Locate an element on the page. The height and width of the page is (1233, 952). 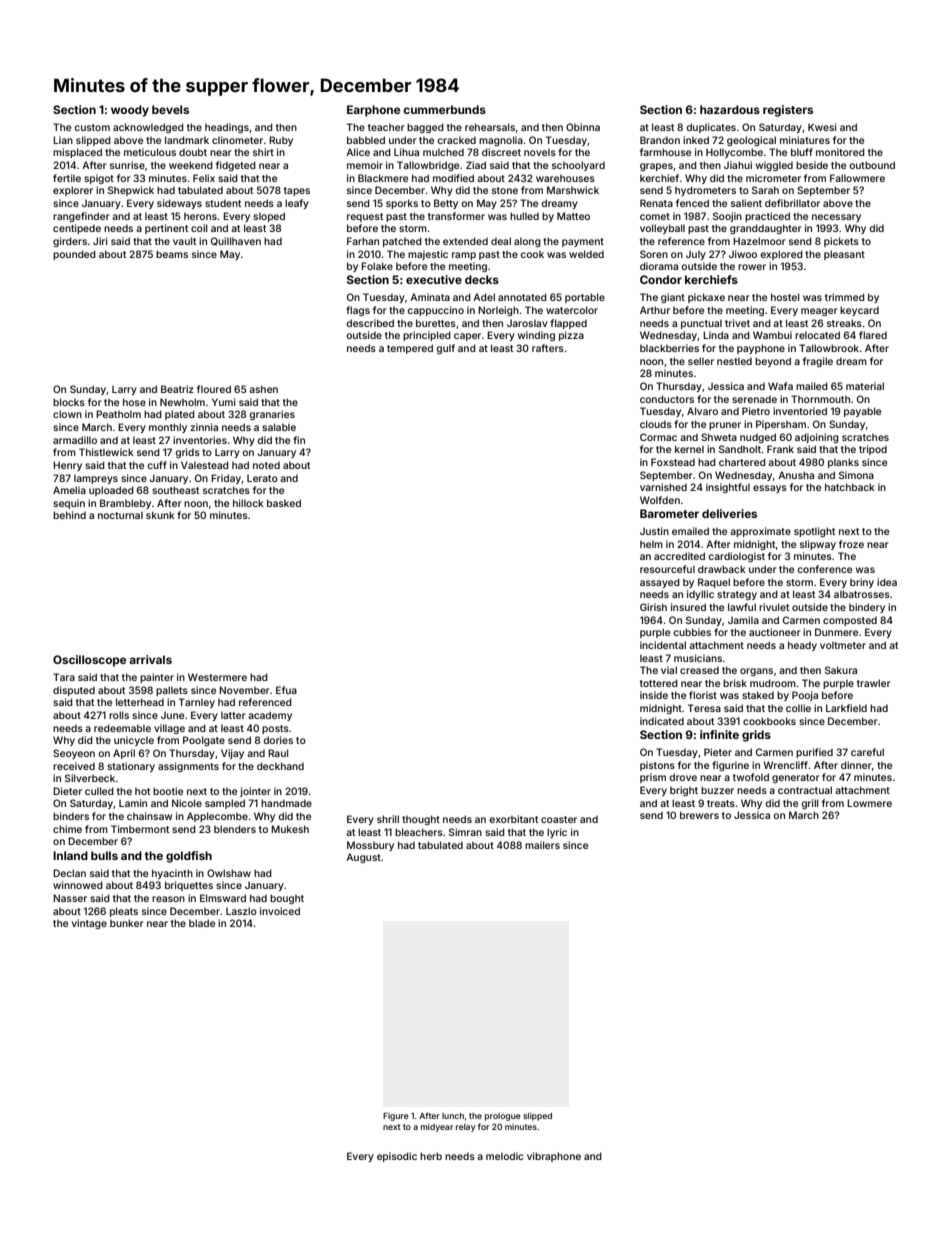
Arthur is located at coordinates (655, 310).
